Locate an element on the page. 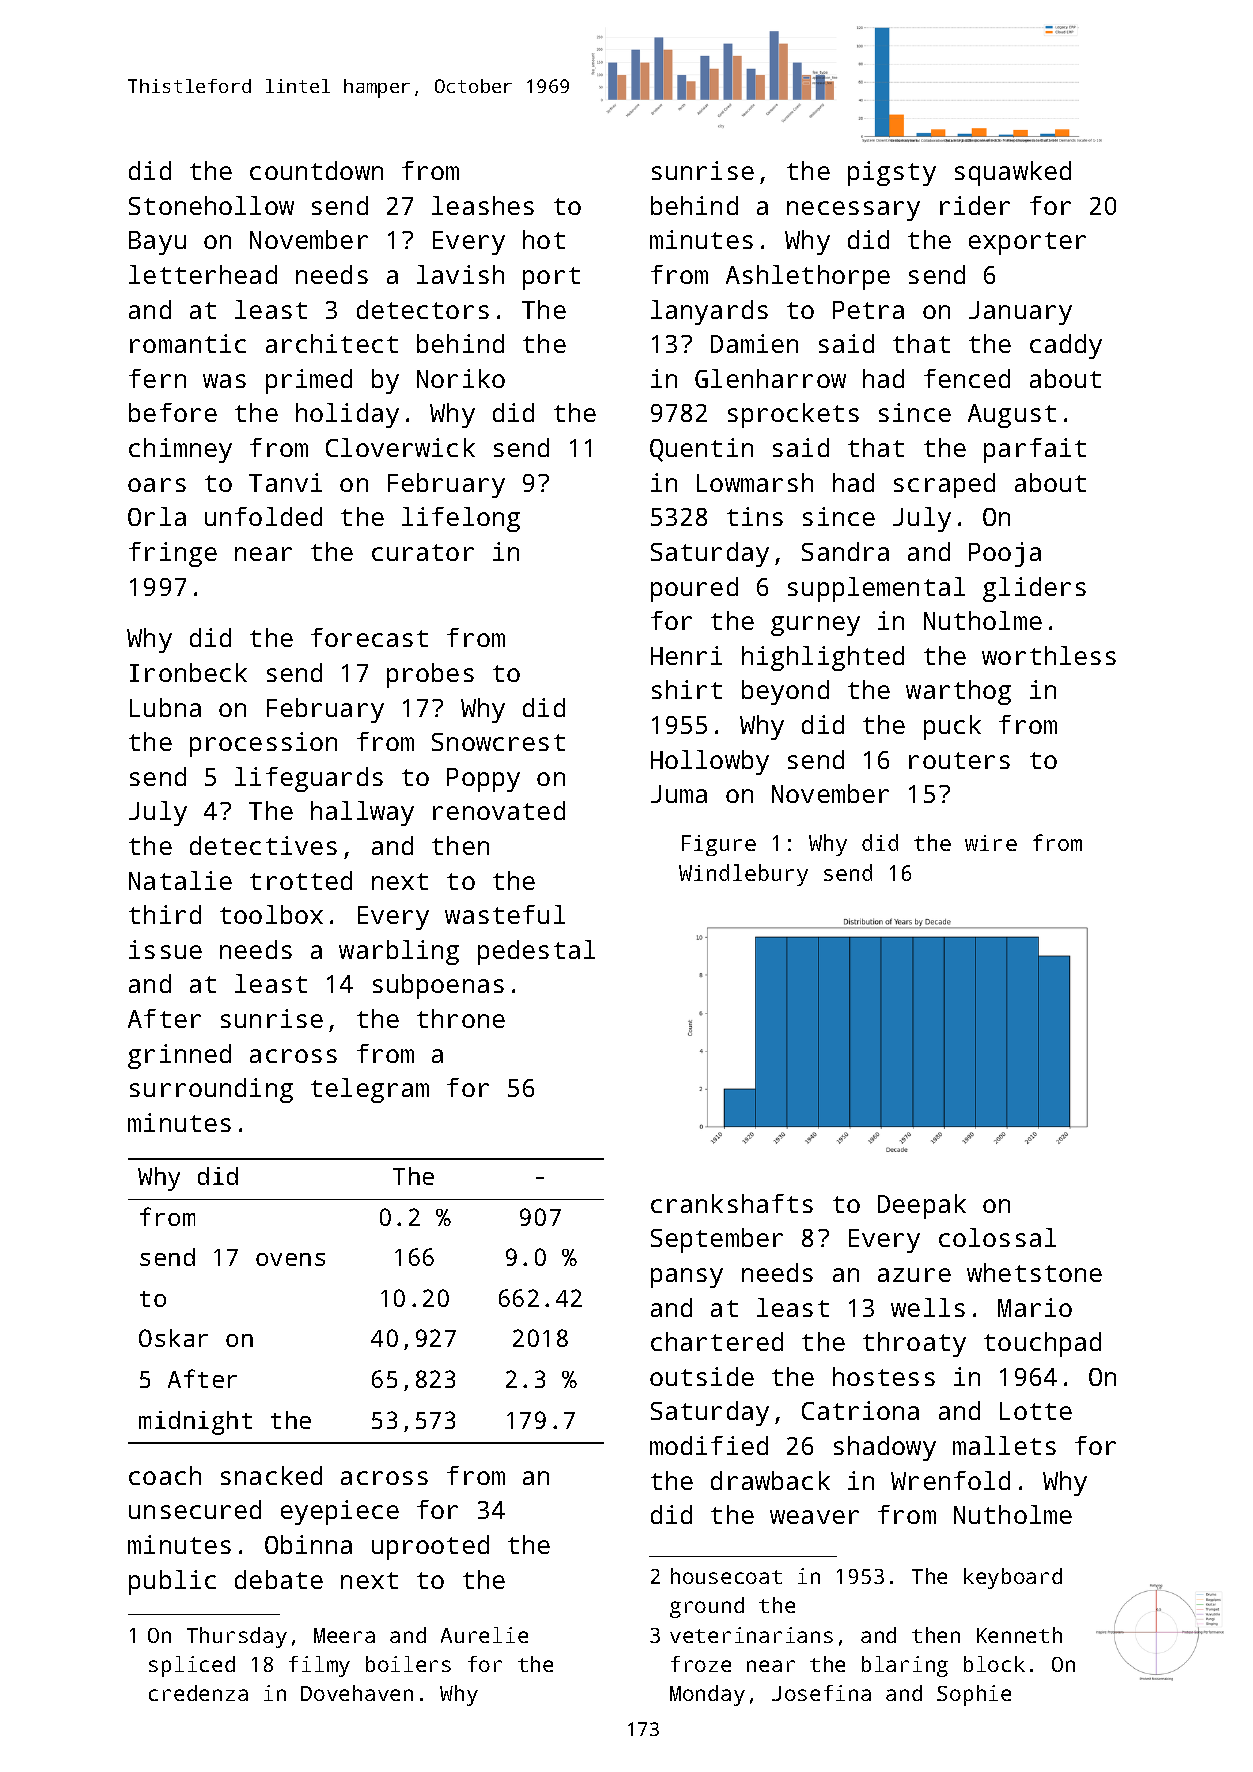 The height and width of the page is (1772, 1253). necessary is located at coordinates (853, 211).
